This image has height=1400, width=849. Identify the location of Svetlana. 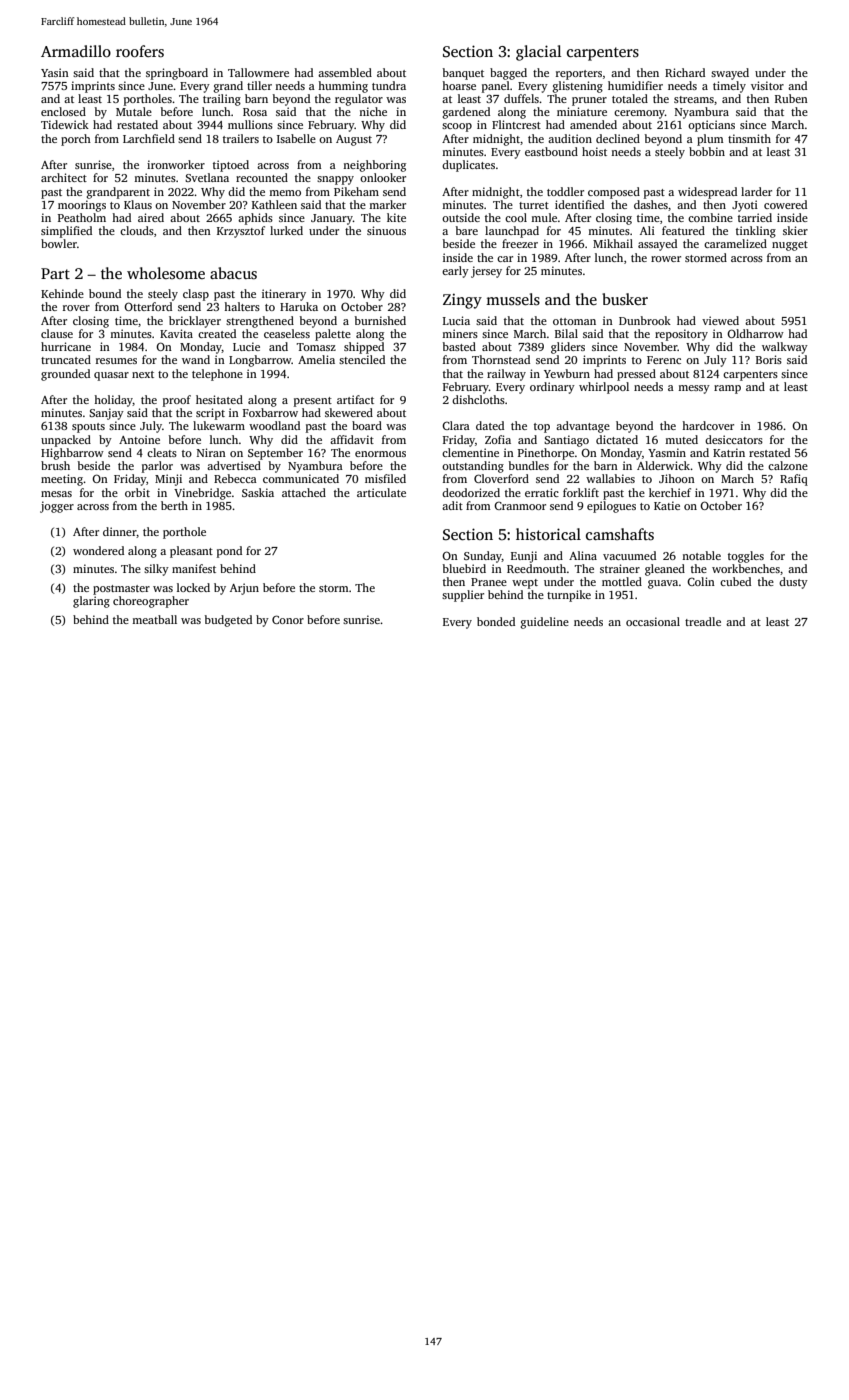
(207, 177).
